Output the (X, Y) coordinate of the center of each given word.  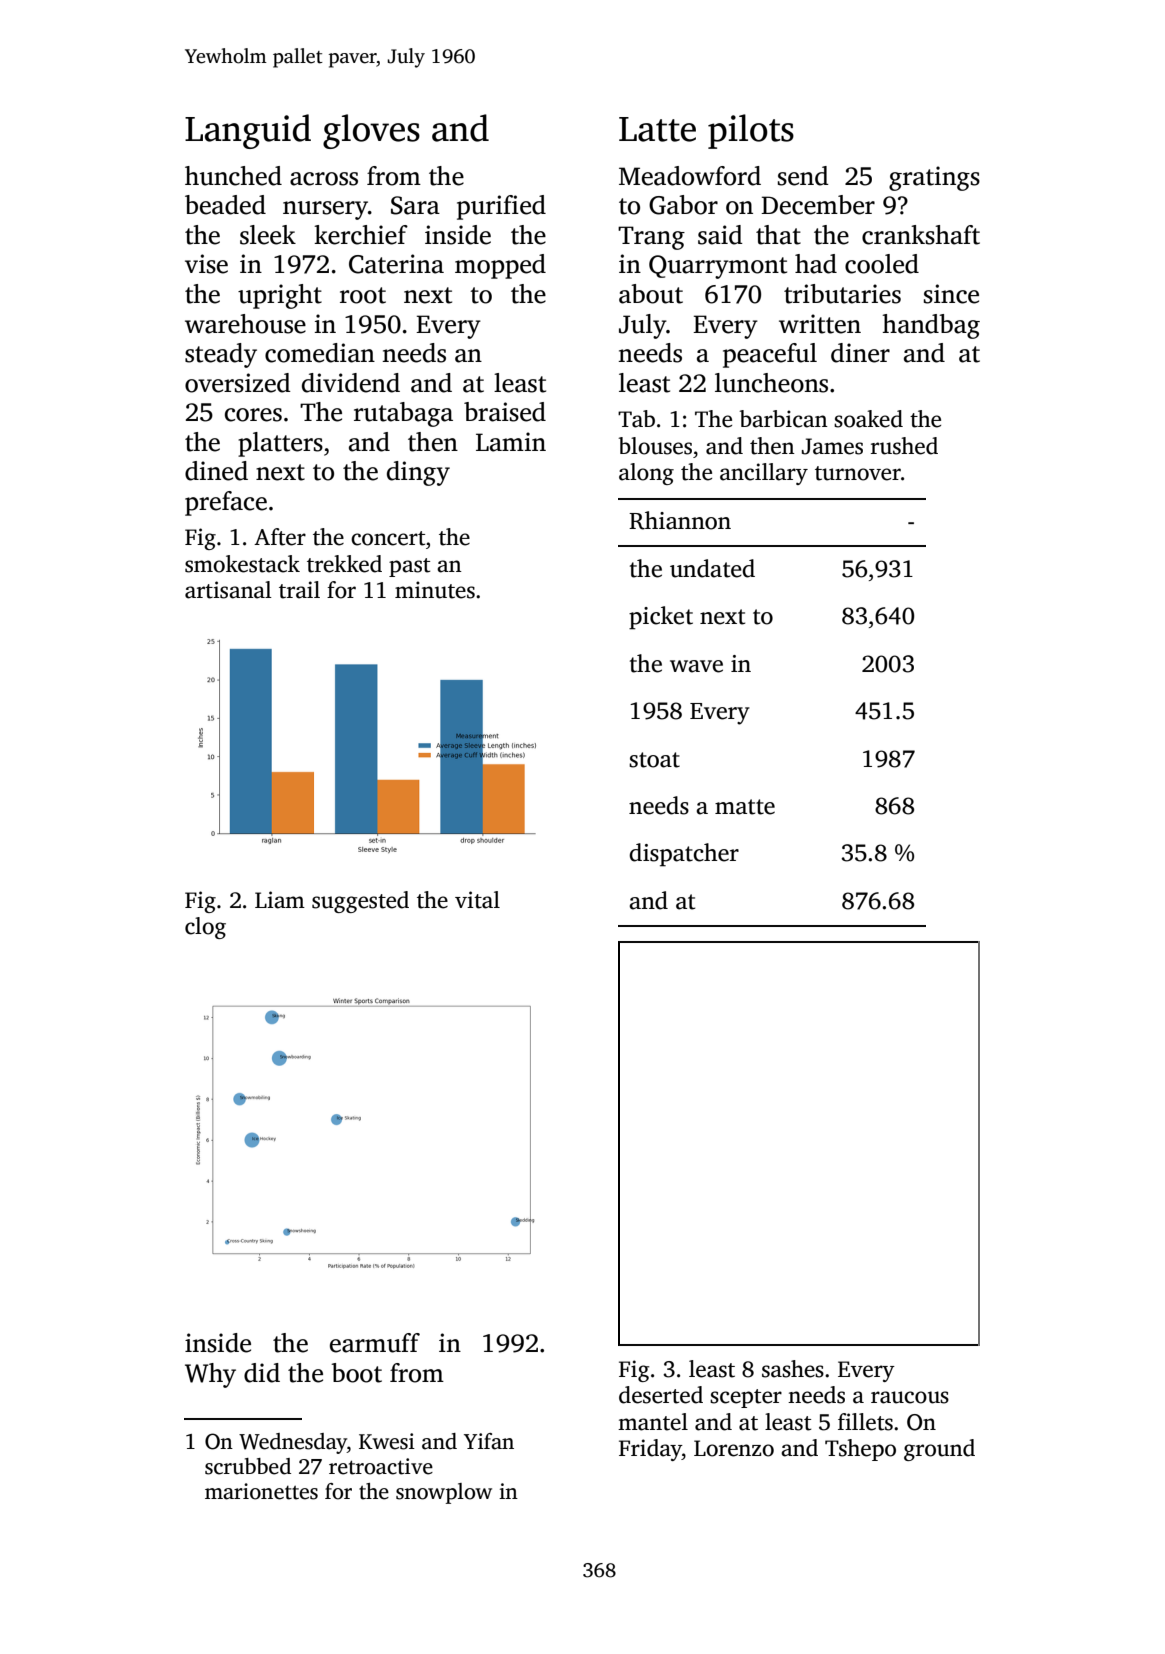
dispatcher (684, 855)
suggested (360, 902)
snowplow (444, 1493)
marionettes (261, 1491)
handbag (931, 326)
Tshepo (860, 1450)
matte (745, 807)
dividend (351, 383)
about (651, 294)
